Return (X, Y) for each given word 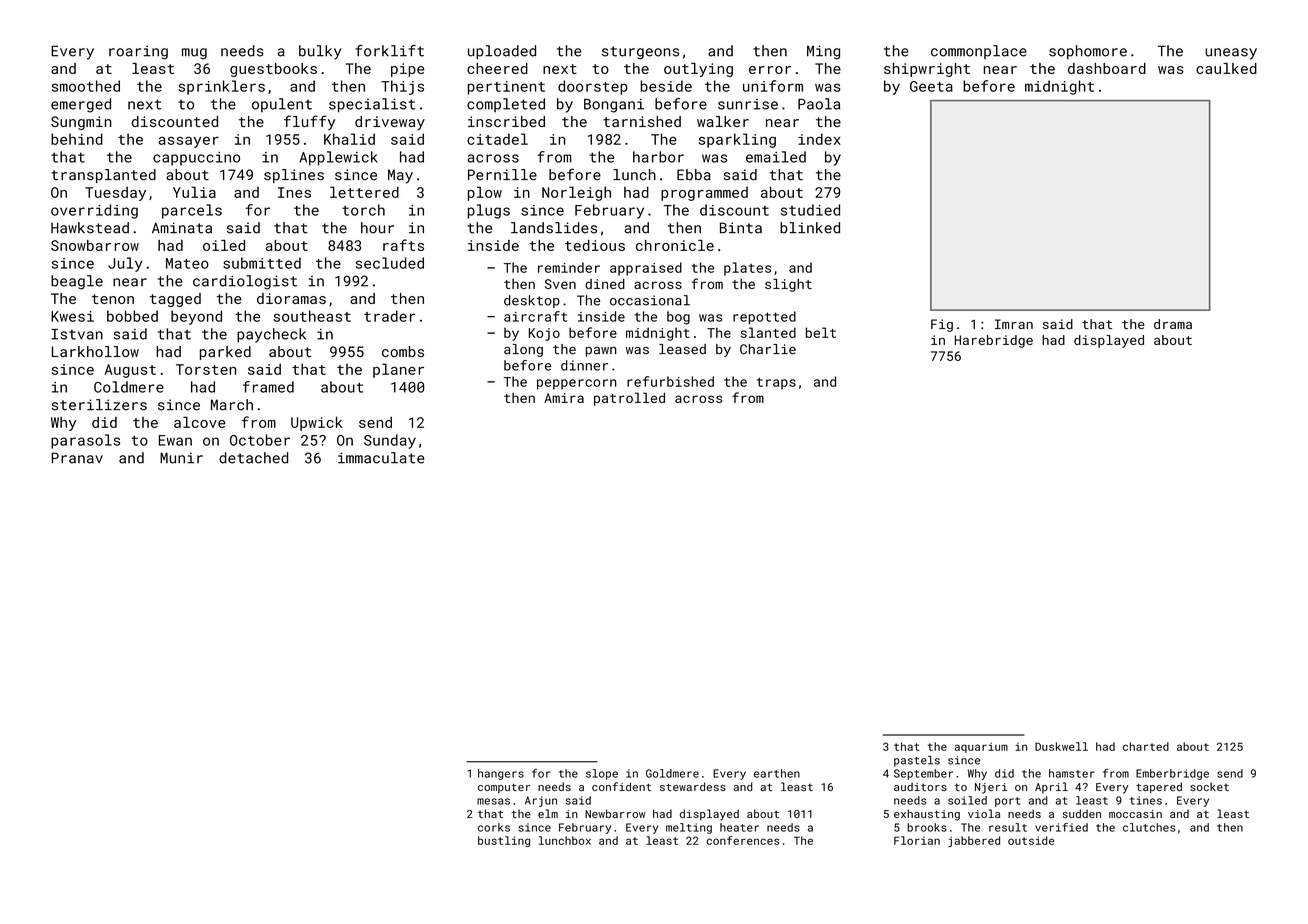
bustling (504, 841)
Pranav (77, 458)
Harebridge (994, 341)
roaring (138, 52)
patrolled (629, 399)
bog (678, 318)
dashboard (1107, 68)
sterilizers (99, 405)
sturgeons (640, 53)
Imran (1014, 324)
